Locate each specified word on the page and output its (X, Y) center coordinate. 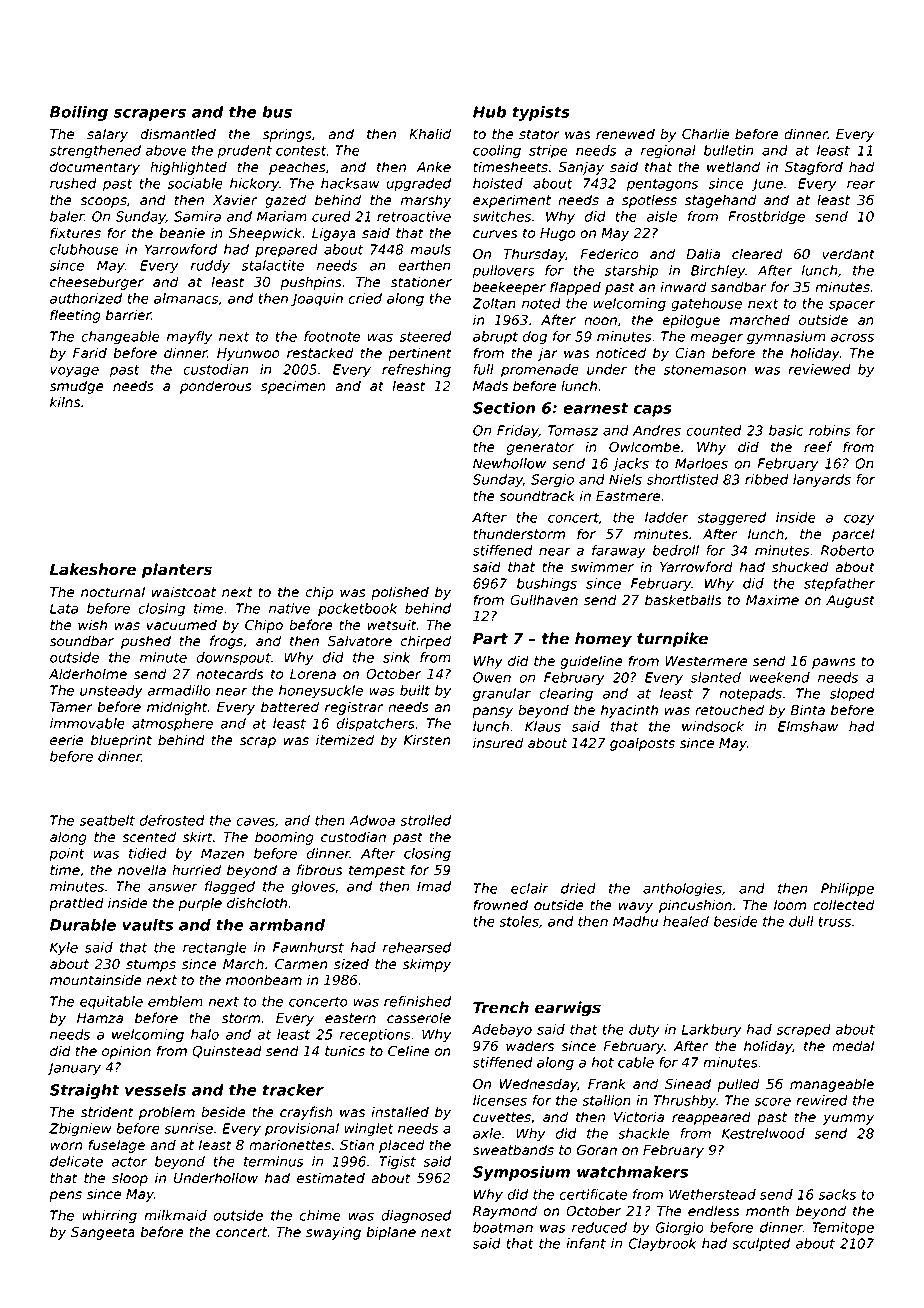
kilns (65, 402)
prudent (244, 152)
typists (541, 113)
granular (502, 695)
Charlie (705, 134)
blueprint (121, 741)
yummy (848, 1119)
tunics (345, 1051)
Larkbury (712, 1031)
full (483, 369)
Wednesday (539, 1085)
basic (786, 430)
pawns (834, 663)
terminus (273, 1161)
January (74, 1069)
